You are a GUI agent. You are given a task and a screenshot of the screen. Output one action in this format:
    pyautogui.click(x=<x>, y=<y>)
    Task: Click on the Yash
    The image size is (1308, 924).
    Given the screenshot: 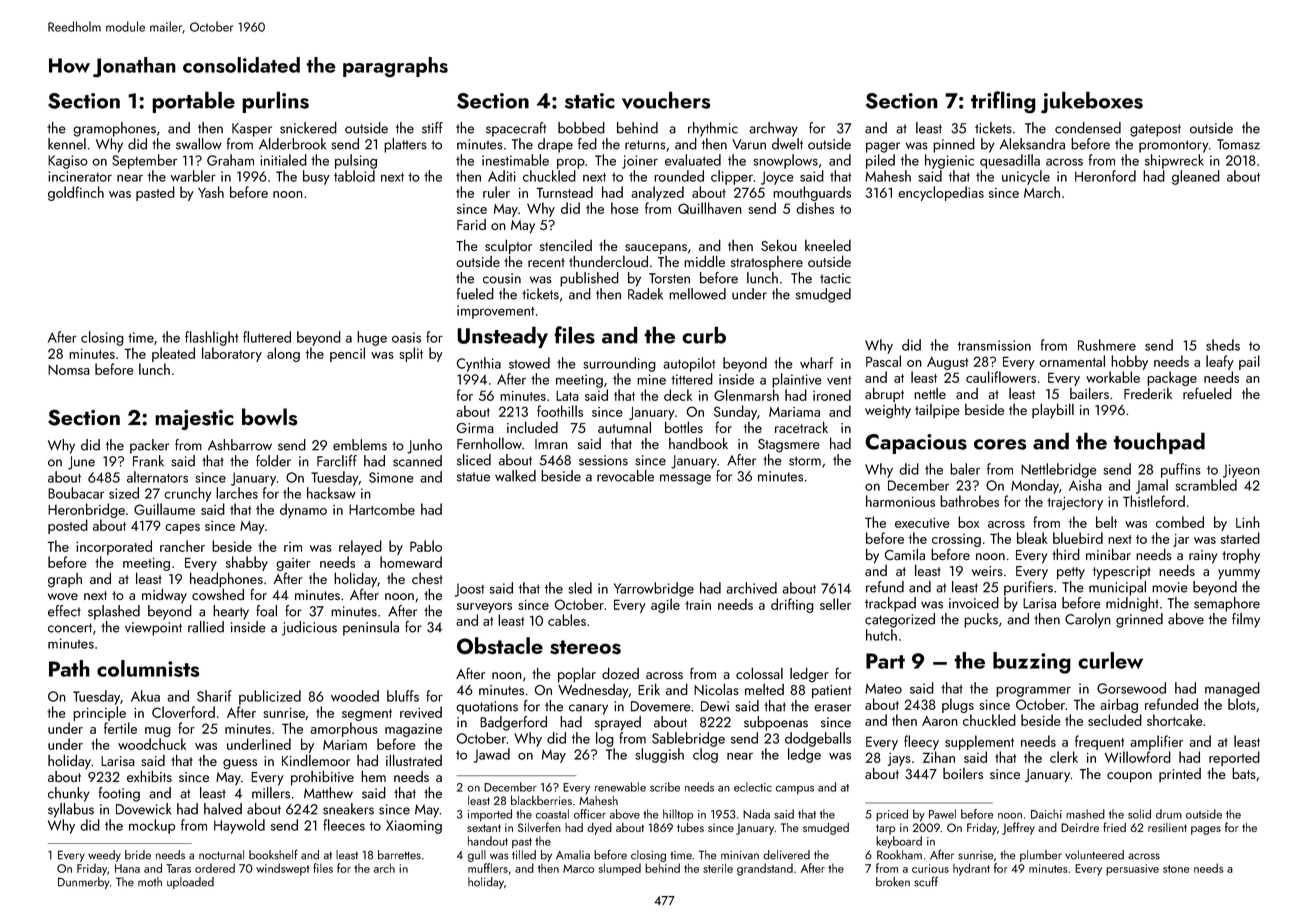 What is the action you would take?
    pyautogui.click(x=211, y=192)
